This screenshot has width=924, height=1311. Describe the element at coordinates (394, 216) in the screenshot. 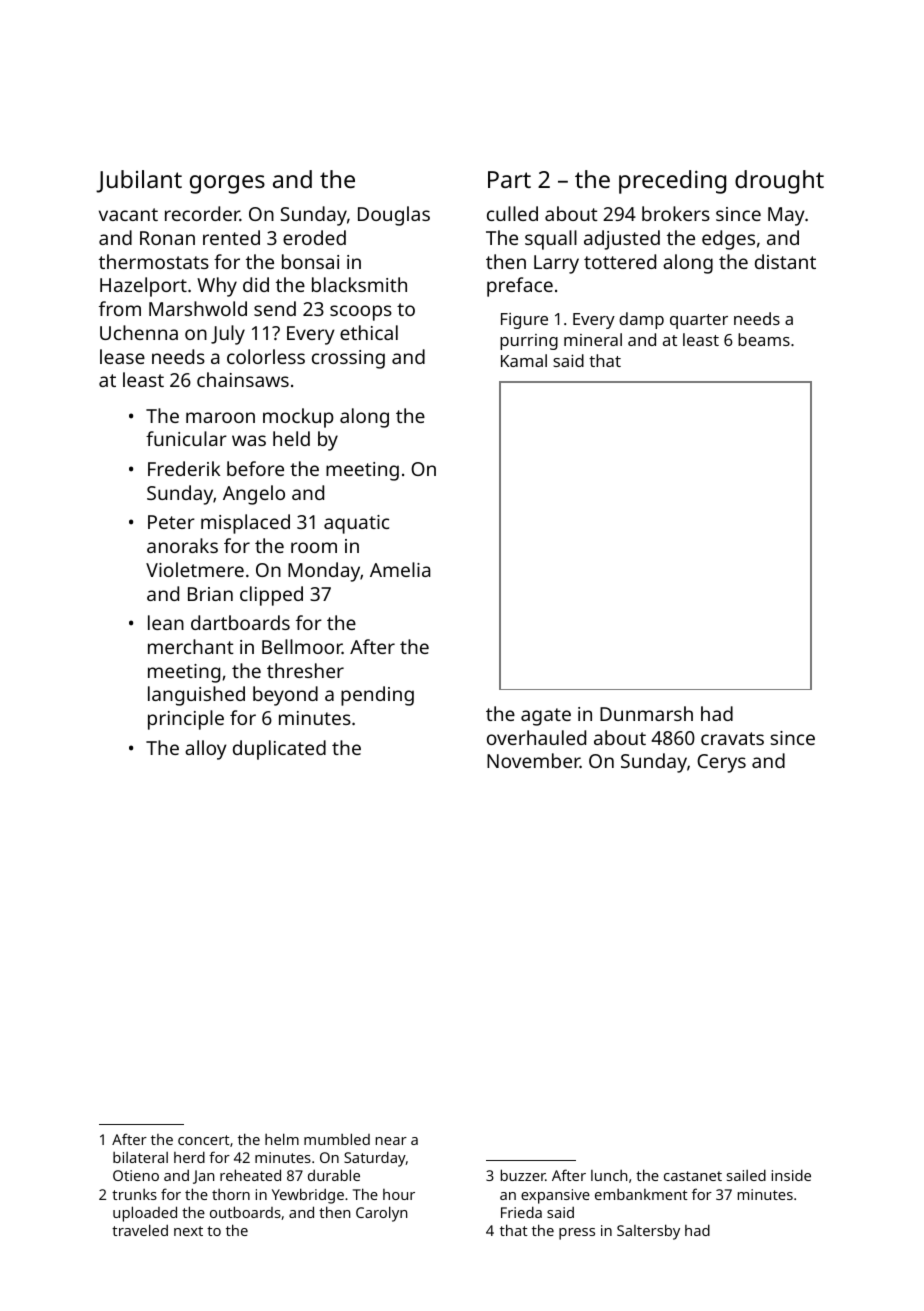

I see `Douglas` at that location.
